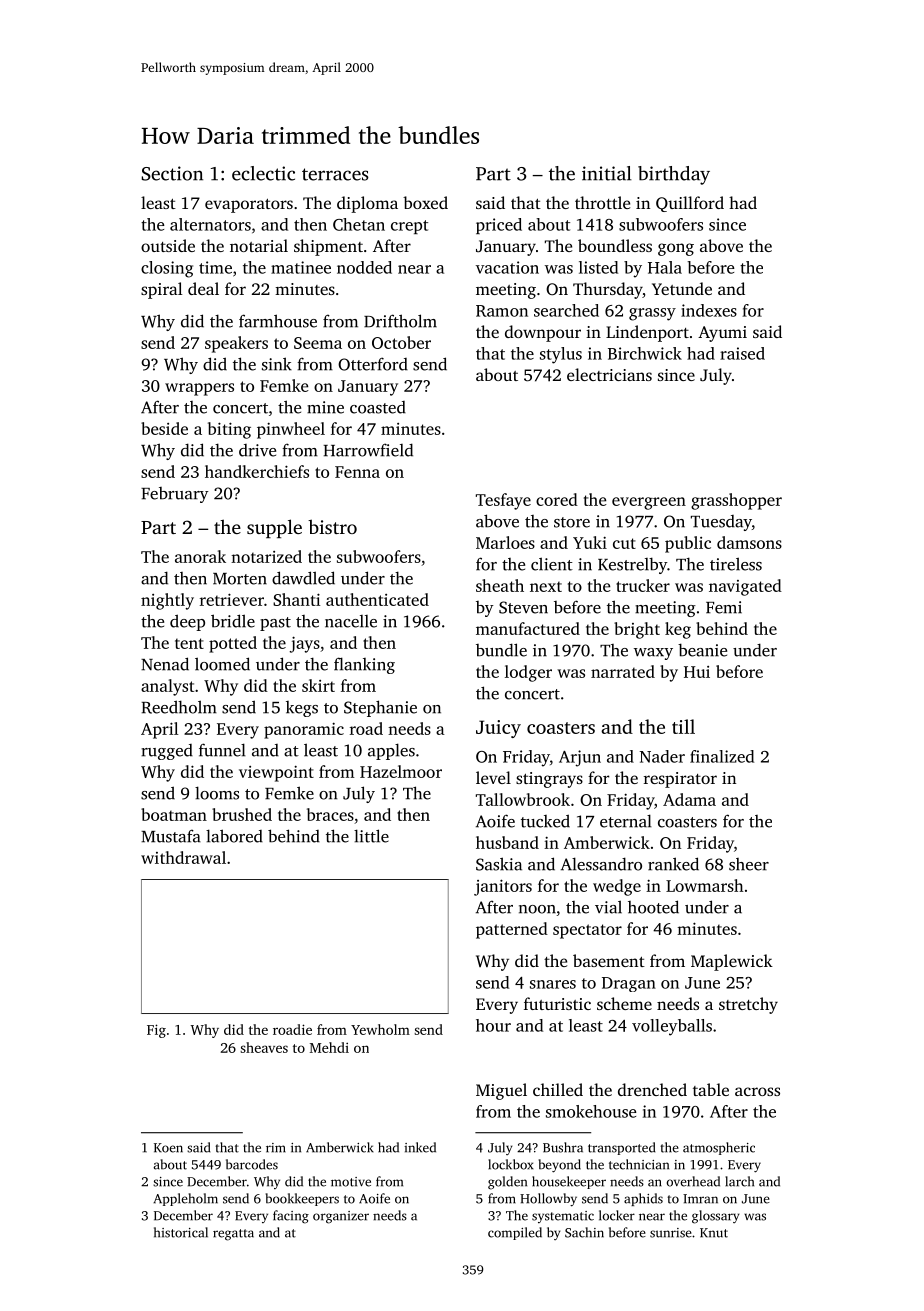 The height and width of the screenshot is (1311, 924). What do you see at coordinates (240, 579) in the screenshot?
I see `Morten` at bounding box center [240, 579].
